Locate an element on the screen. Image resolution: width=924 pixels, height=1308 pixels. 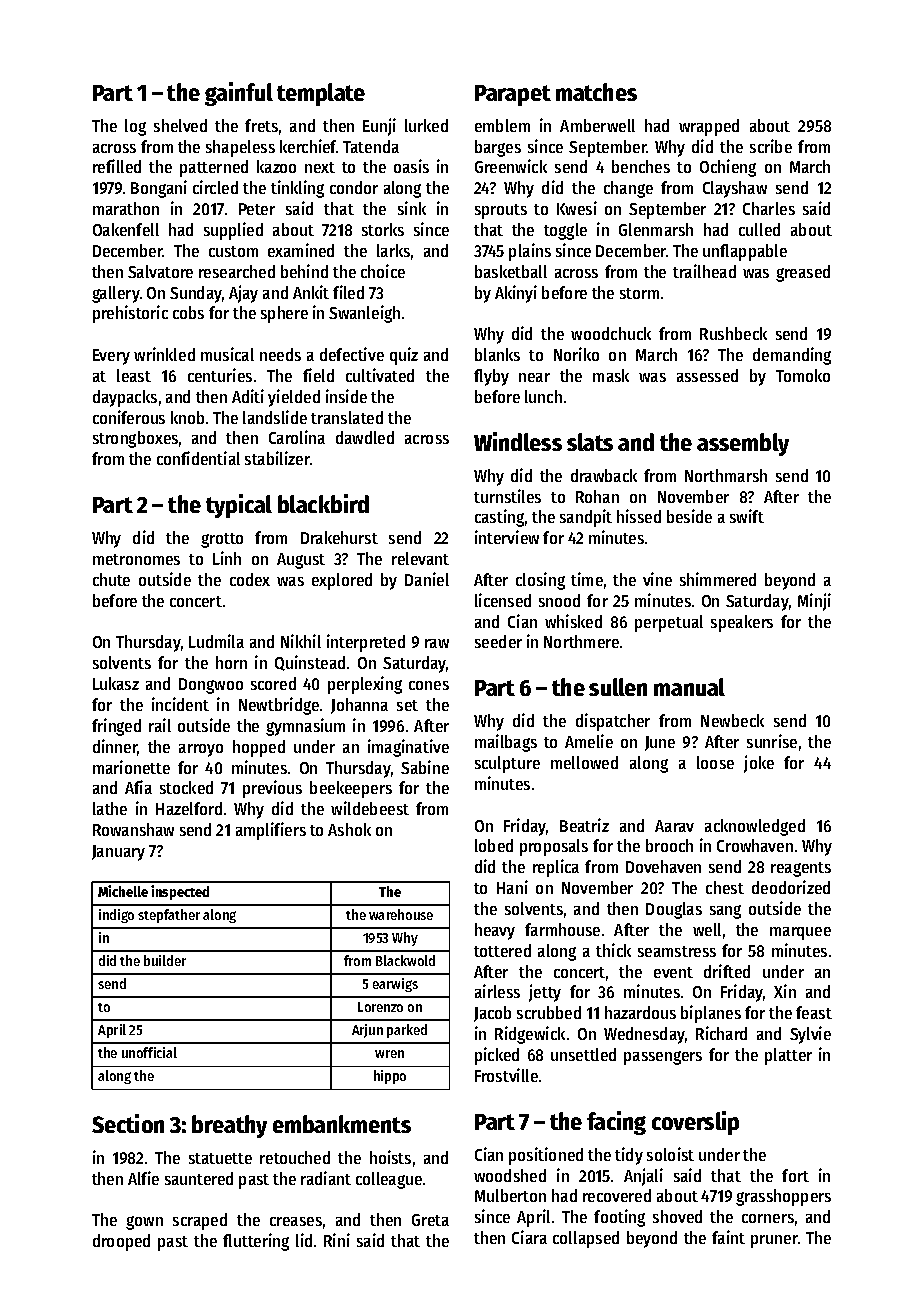
Greta is located at coordinates (430, 1220).
